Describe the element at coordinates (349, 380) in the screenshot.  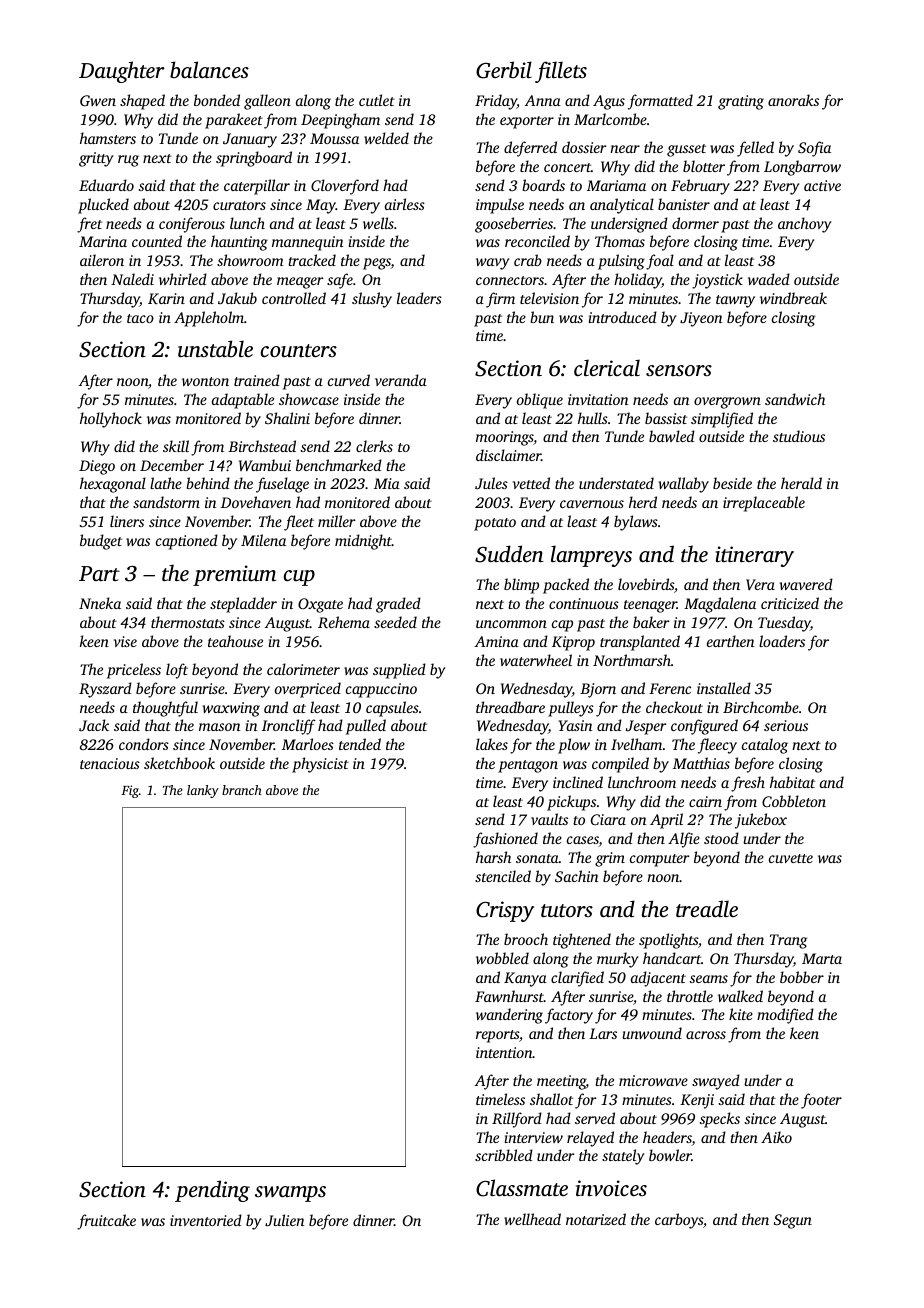
I see `curved` at that location.
